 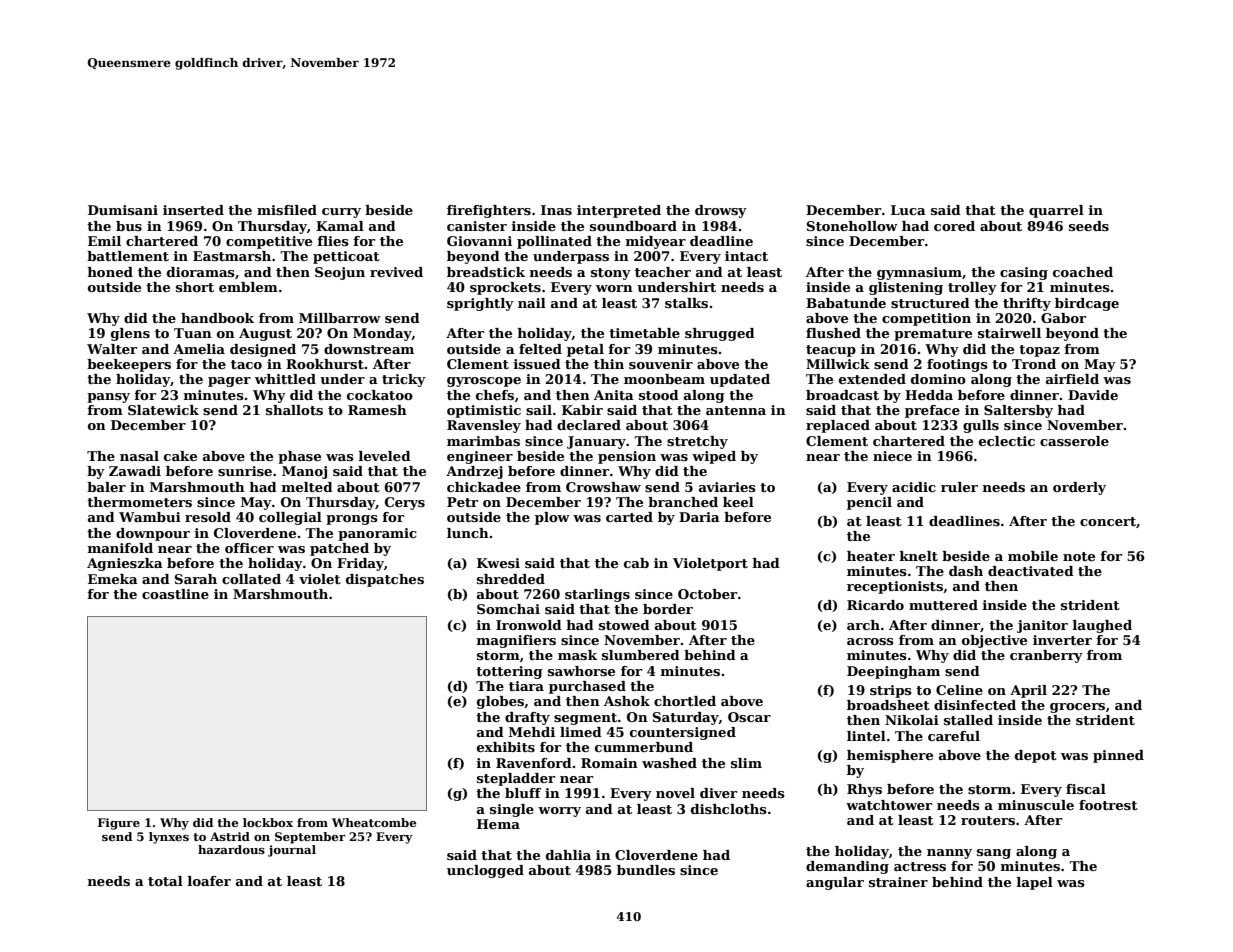 I want to click on dispatches, so click(x=385, y=580).
